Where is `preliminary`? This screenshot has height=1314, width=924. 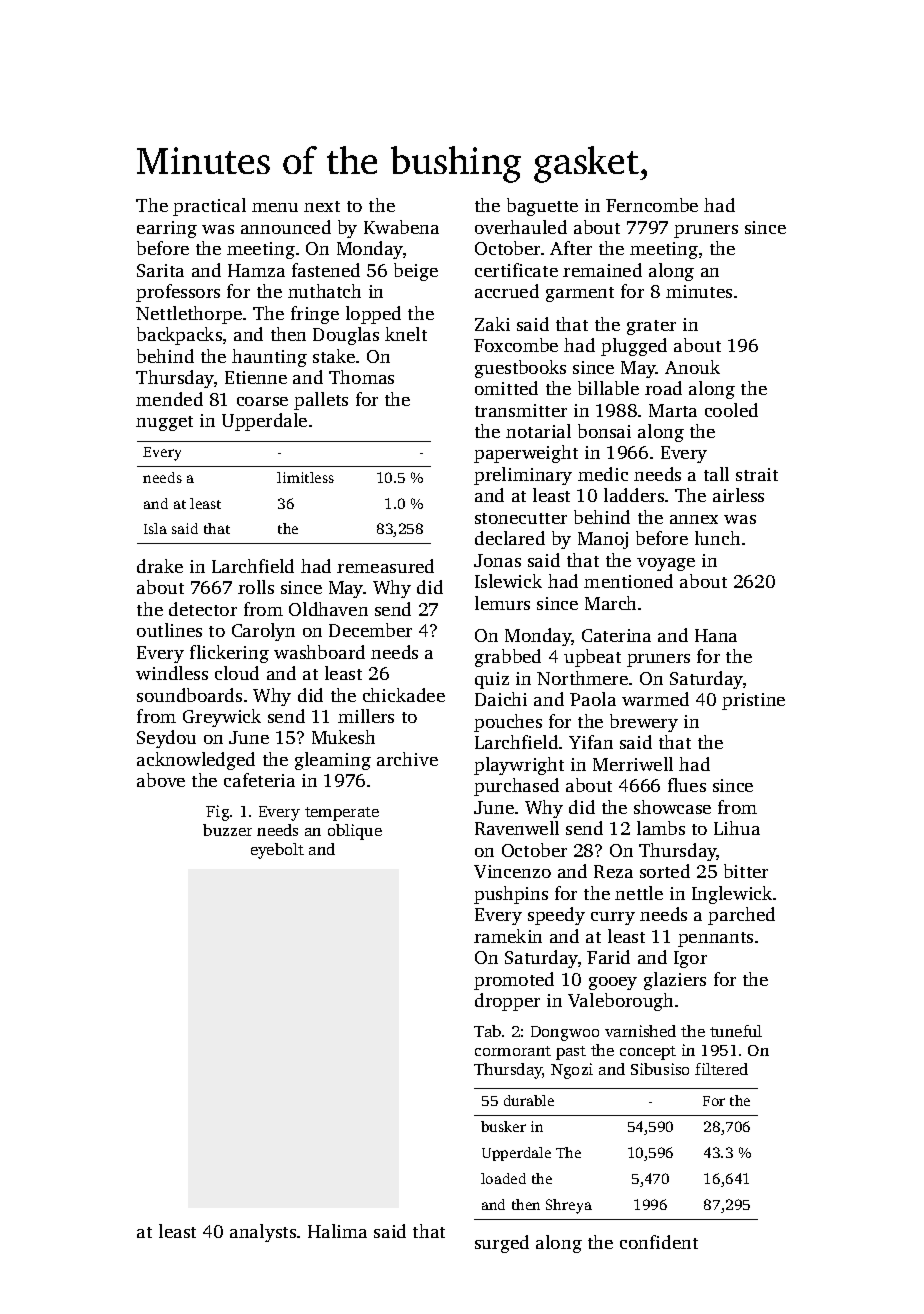 preliminary is located at coordinates (523, 476).
